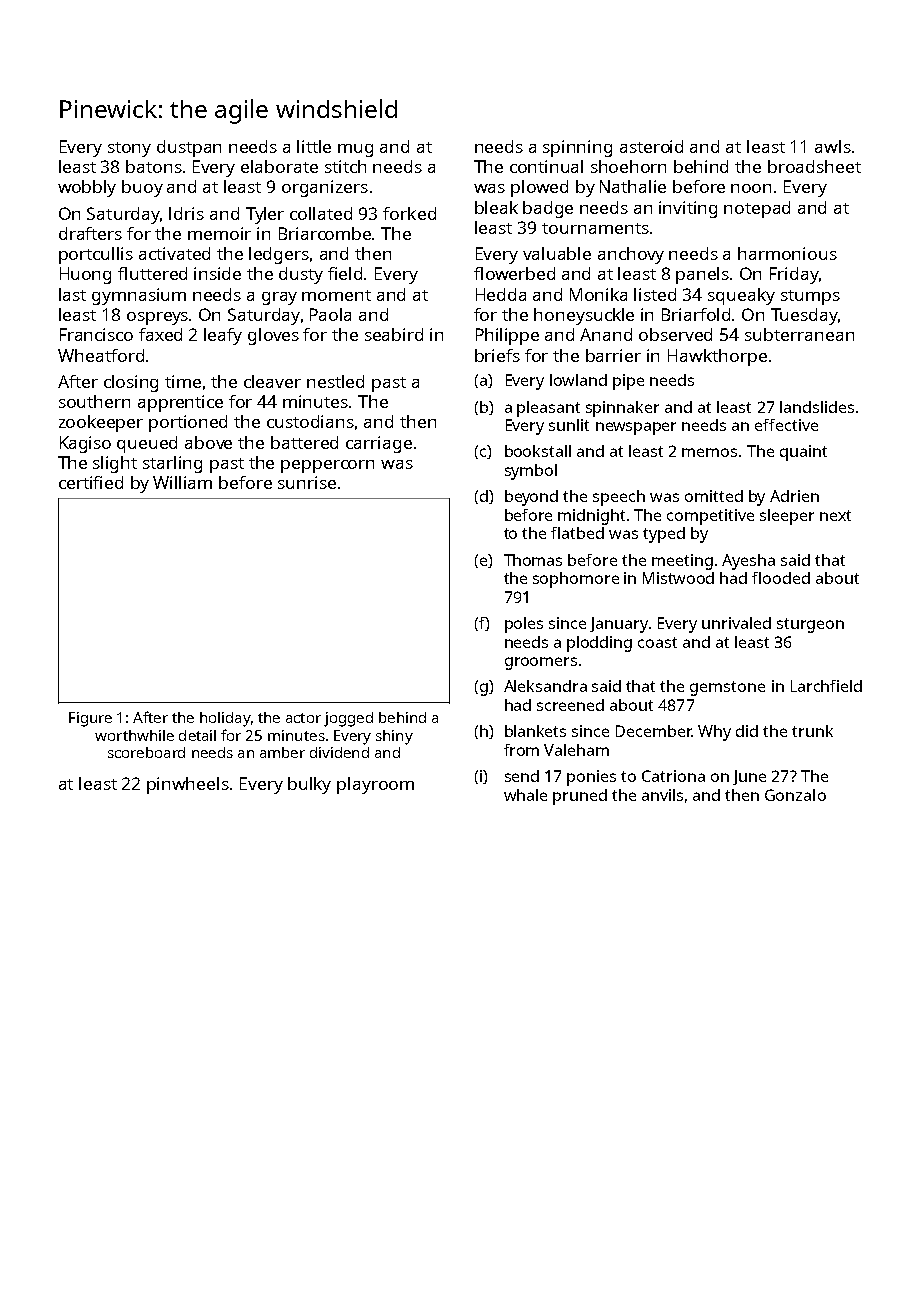 This screenshot has height=1308, width=924. What do you see at coordinates (309, 785) in the screenshot?
I see `bulky` at bounding box center [309, 785].
